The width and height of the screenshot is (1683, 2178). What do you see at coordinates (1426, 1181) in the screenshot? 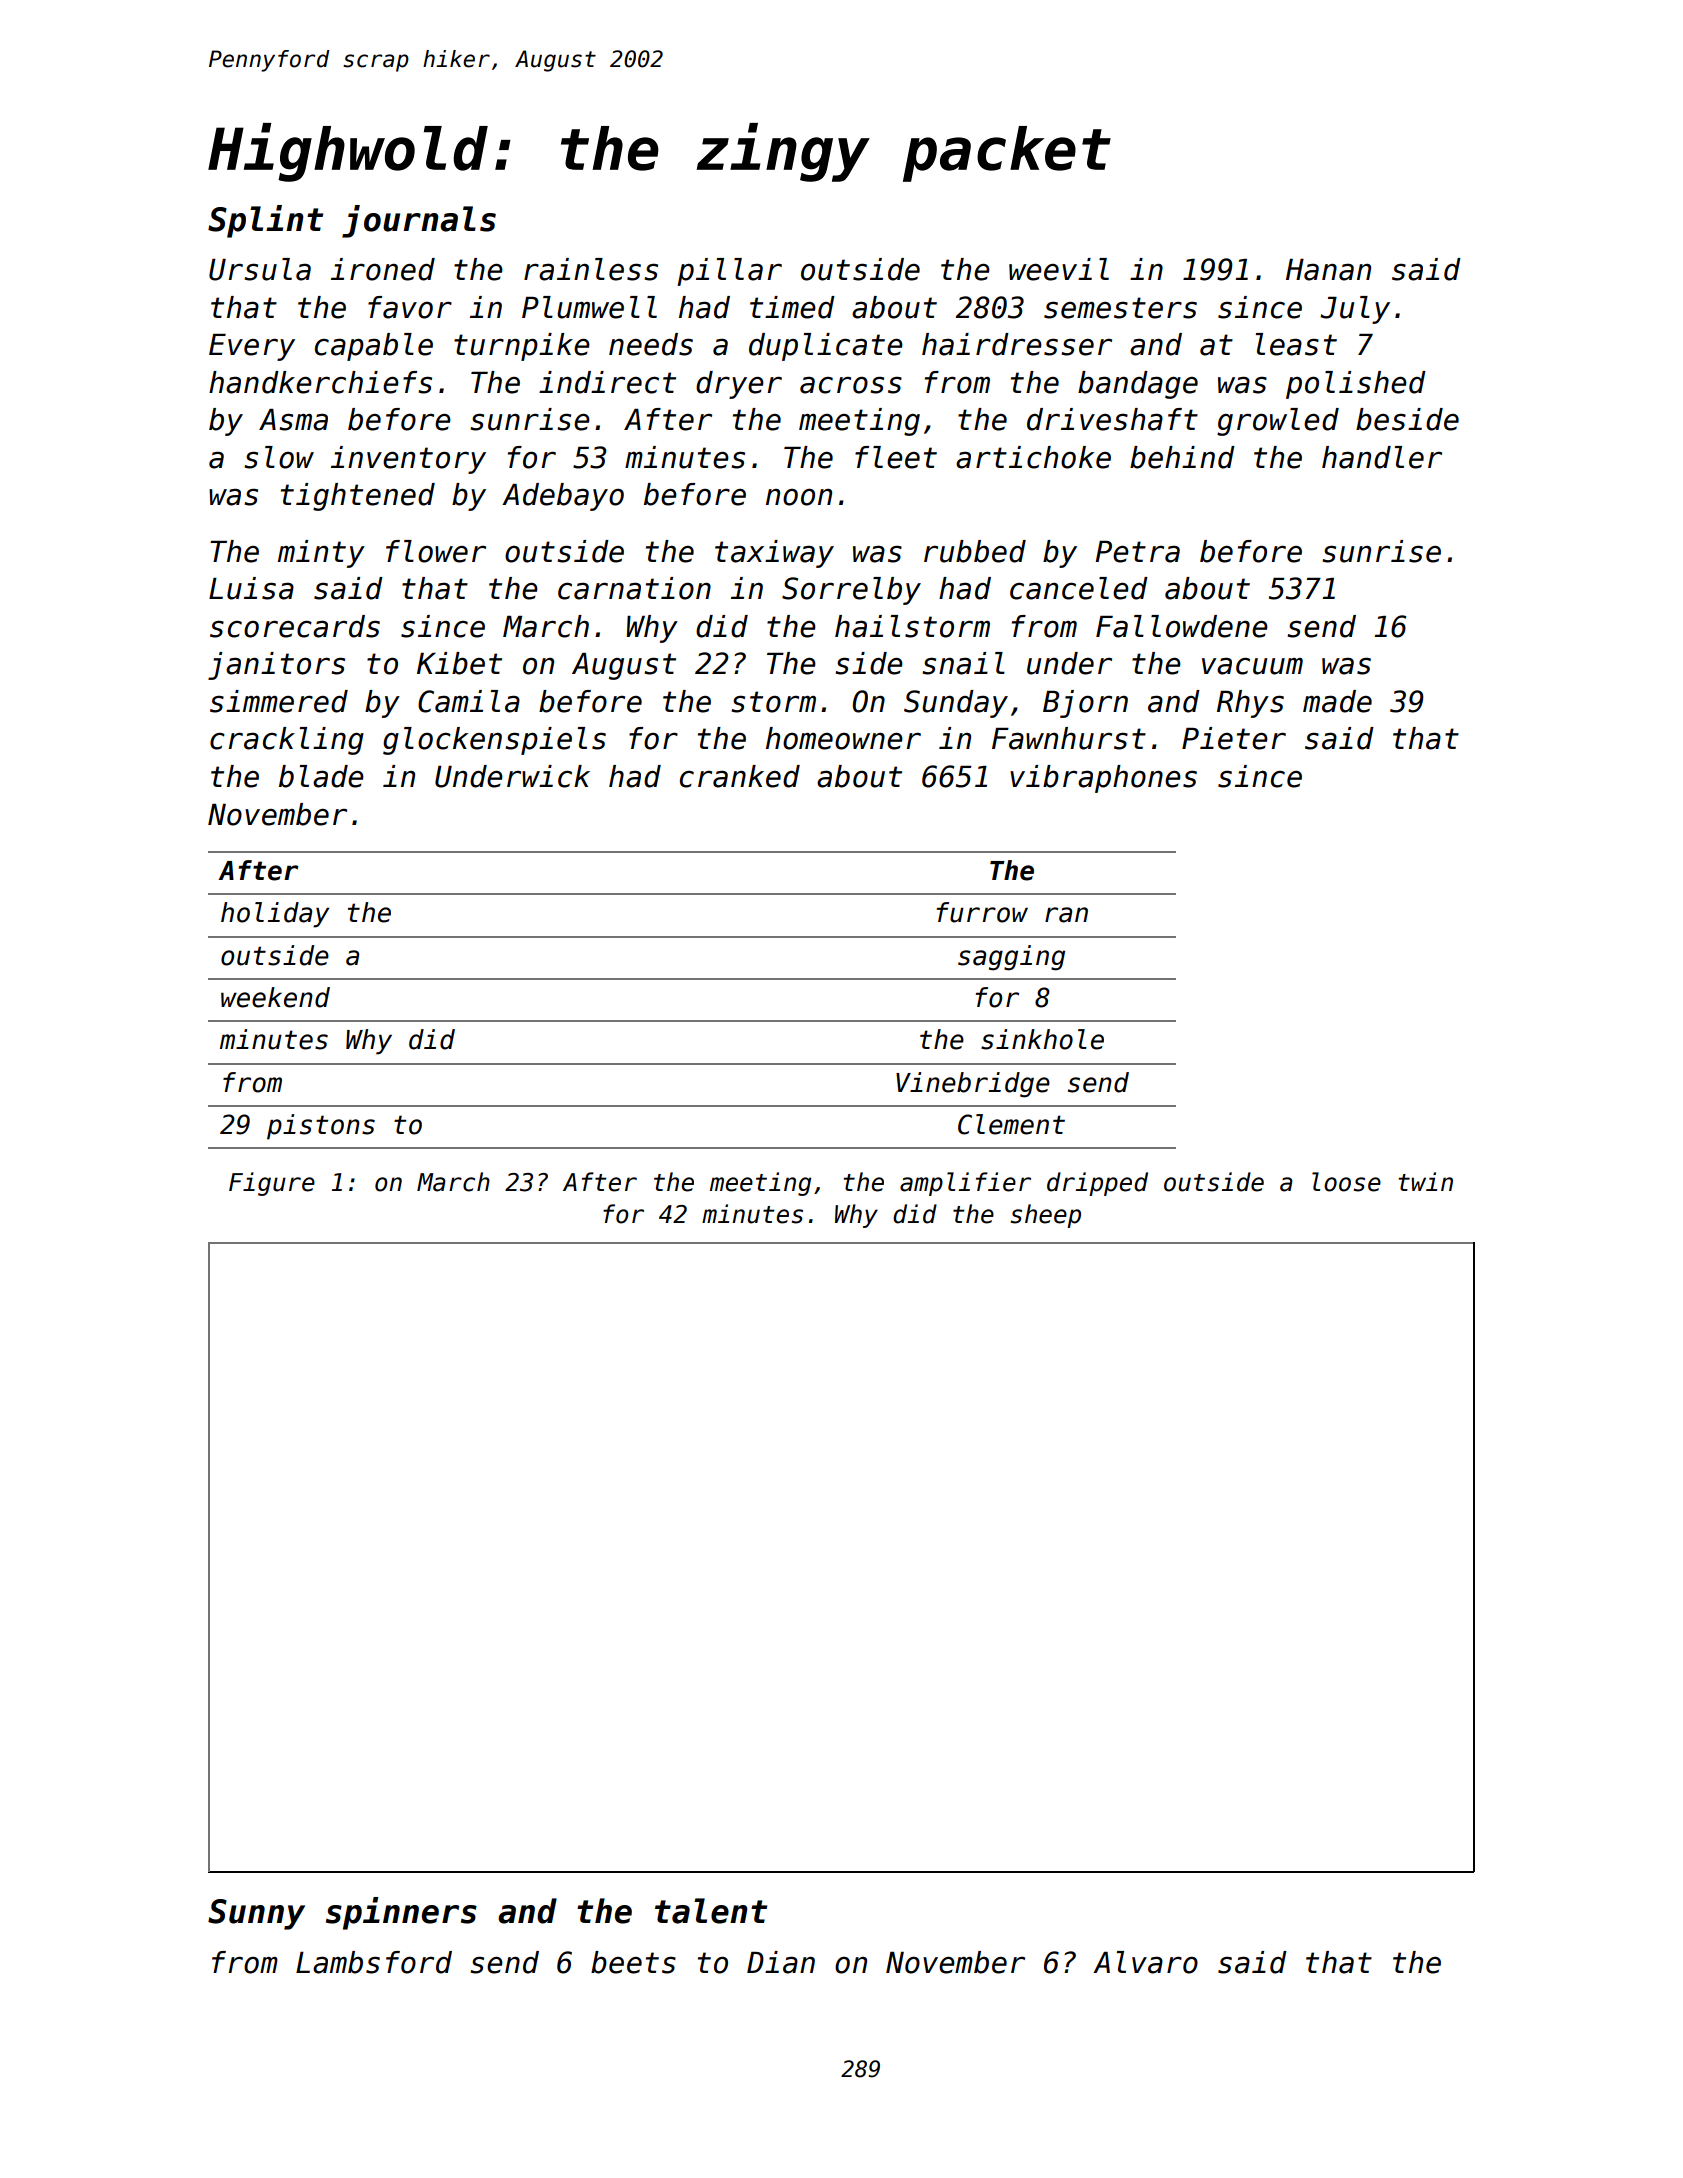
I see `twin` at bounding box center [1426, 1181].
